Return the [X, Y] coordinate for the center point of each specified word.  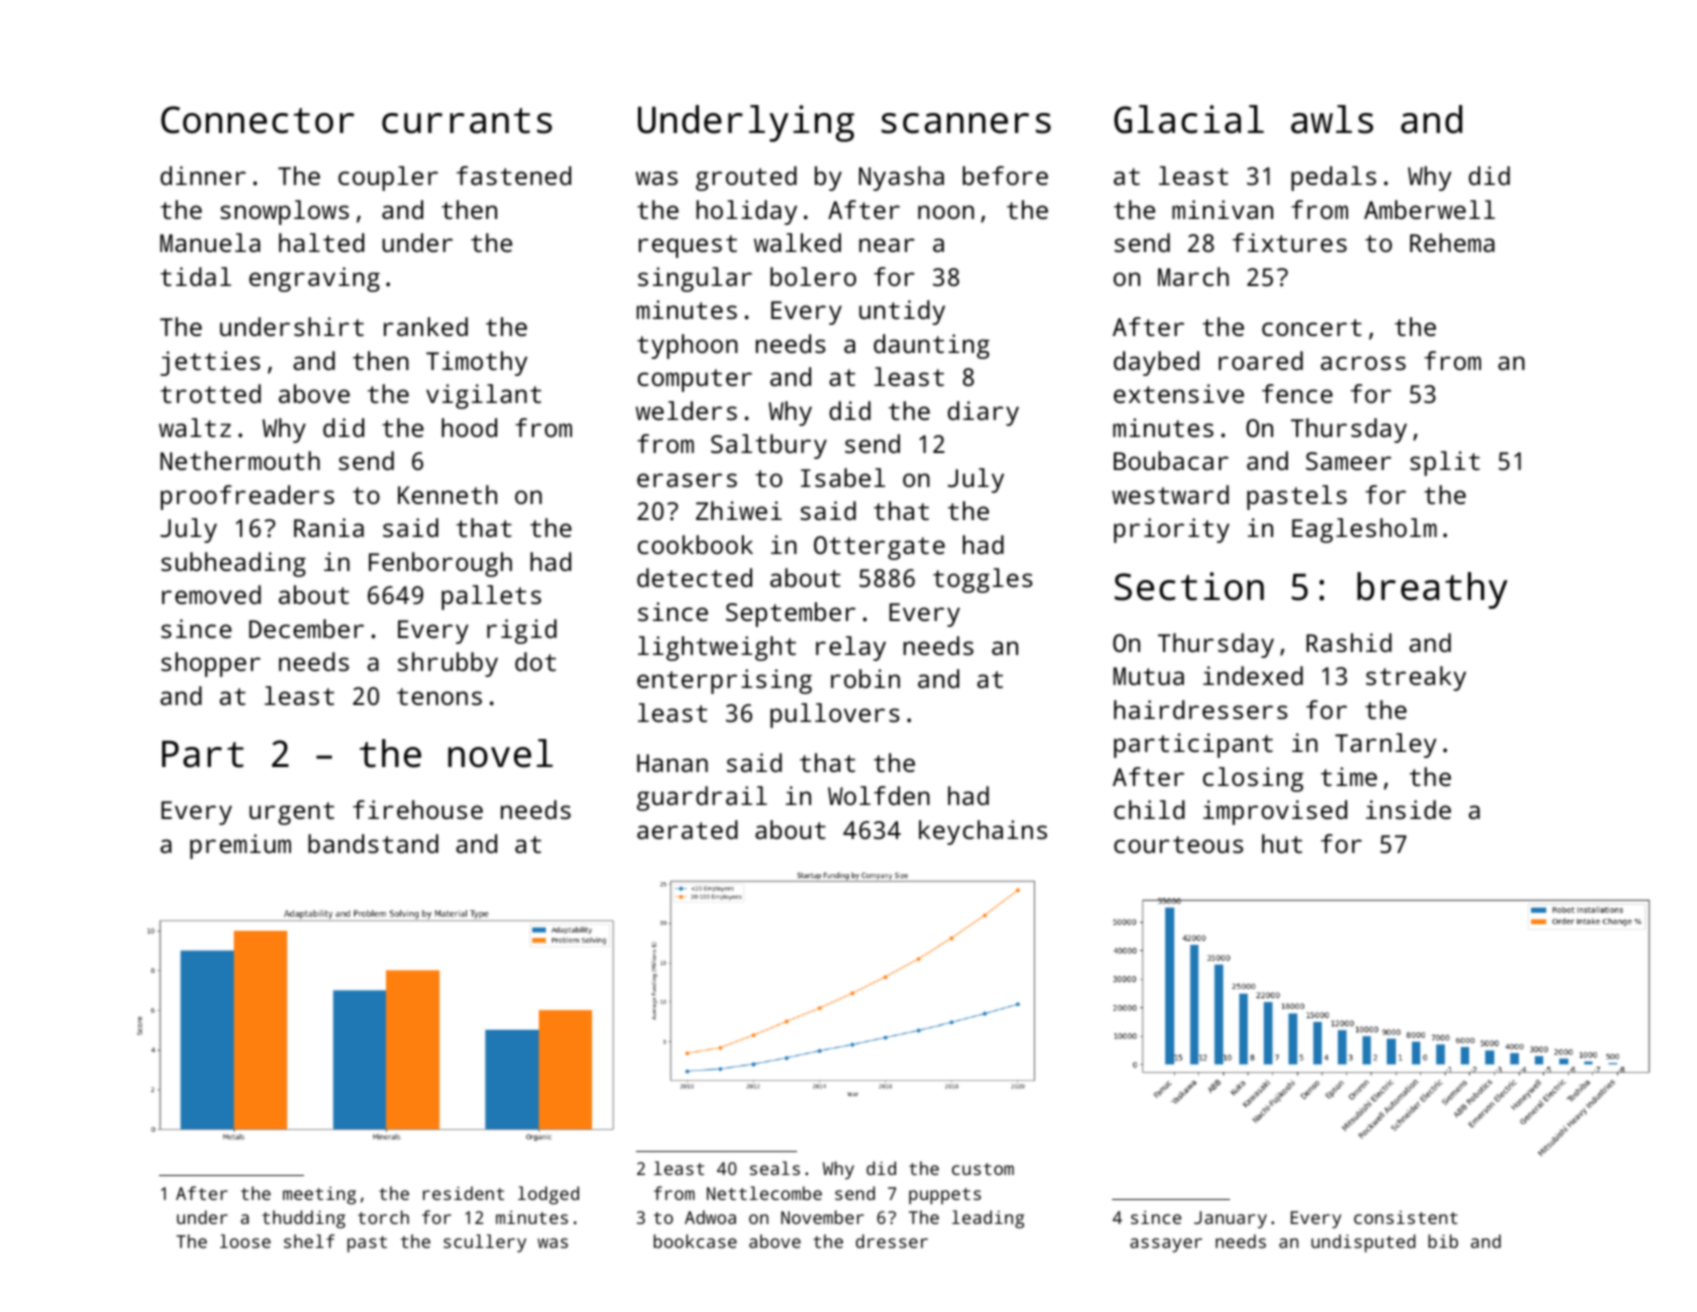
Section [1189, 586]
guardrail [702, 798]
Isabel [843, 477]
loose [245, 1241]
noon [946, 212]
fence [1297, 393]
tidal [196, 276]
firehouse [418, 809]
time [1349, 776]
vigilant [483, 396]
